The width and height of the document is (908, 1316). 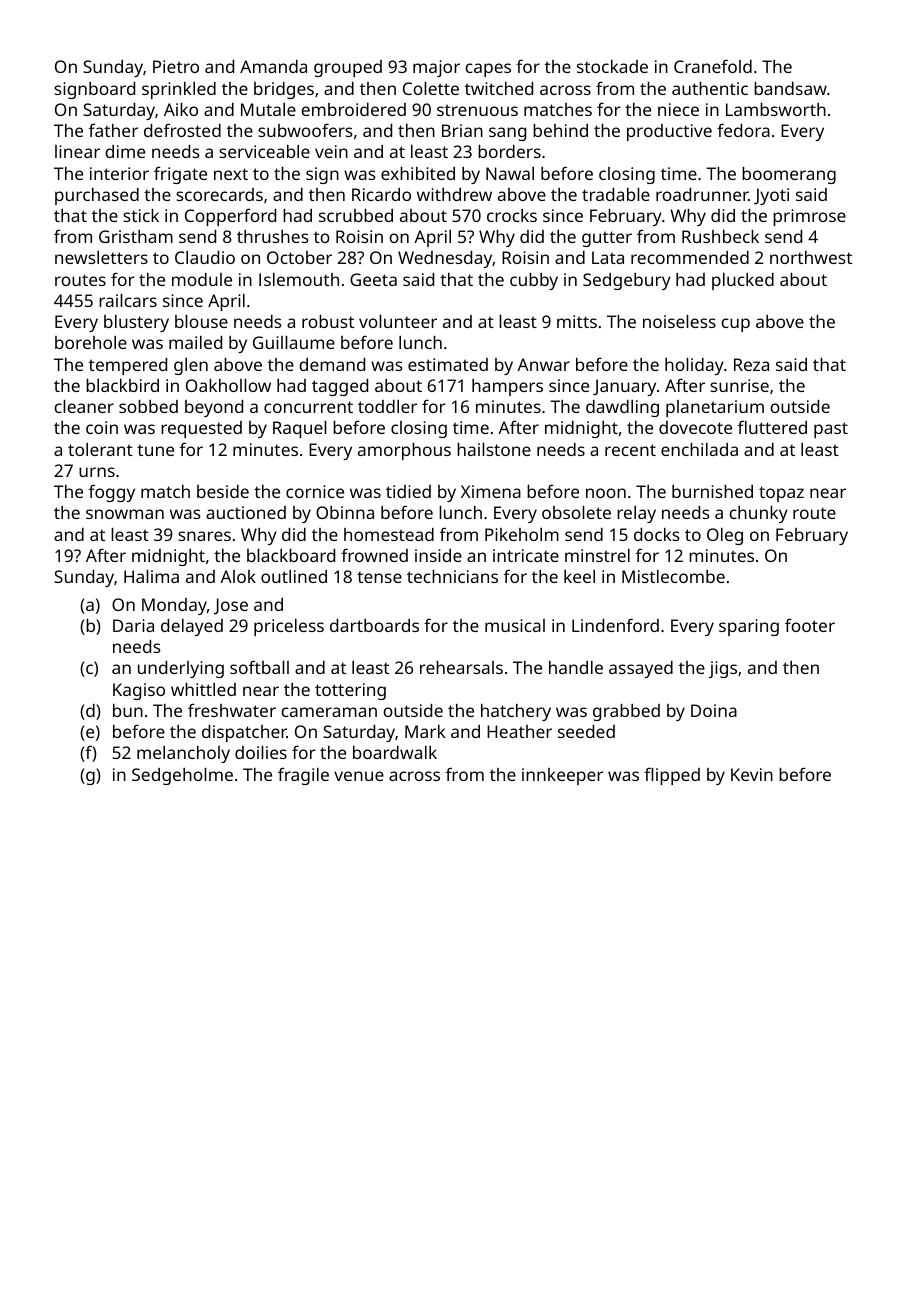 What do you see at coordinates (811, 257) in the document?
I see `northwest` at bounding box center [811, 257].
